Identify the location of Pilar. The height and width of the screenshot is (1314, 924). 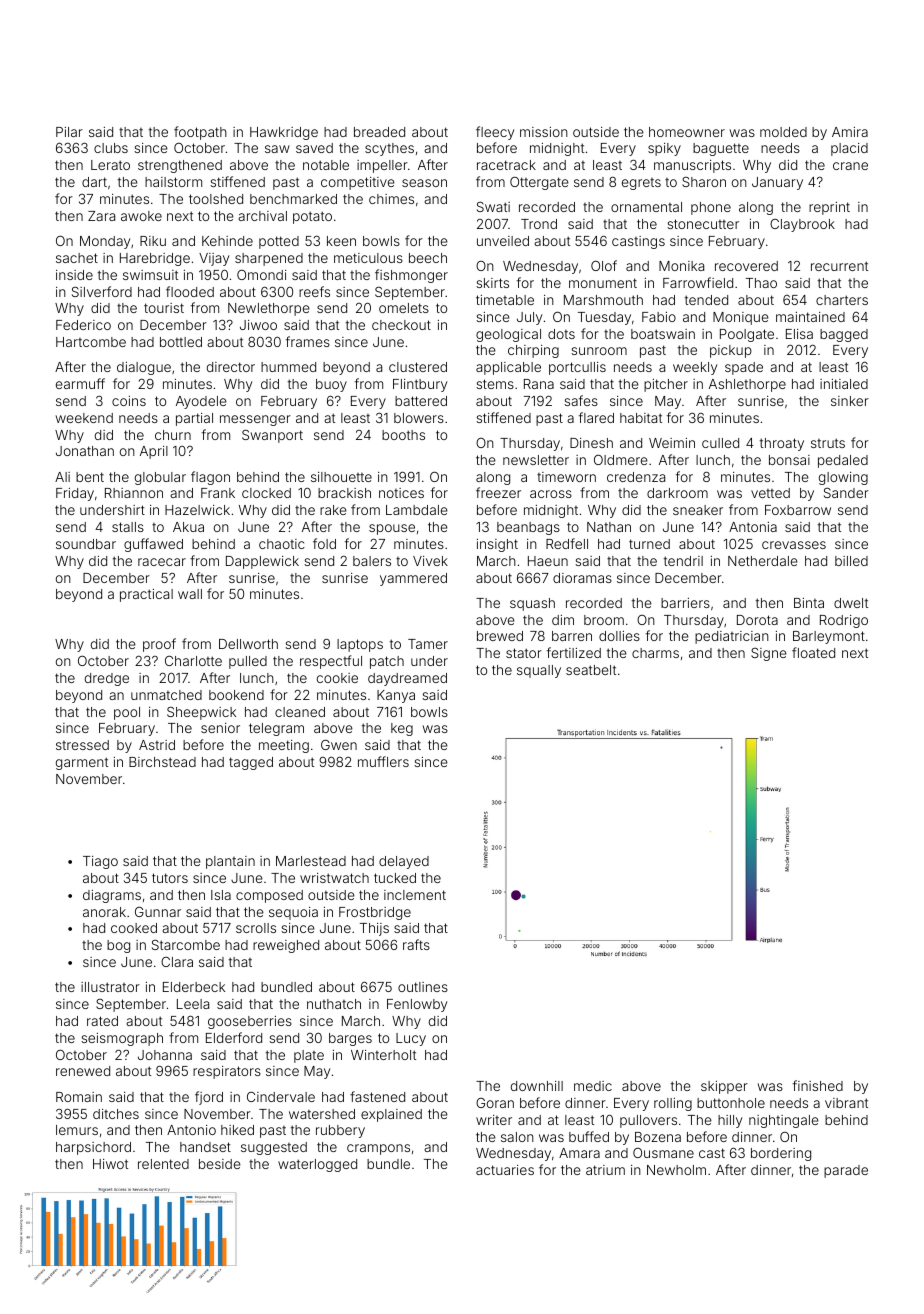
(69, 132).
